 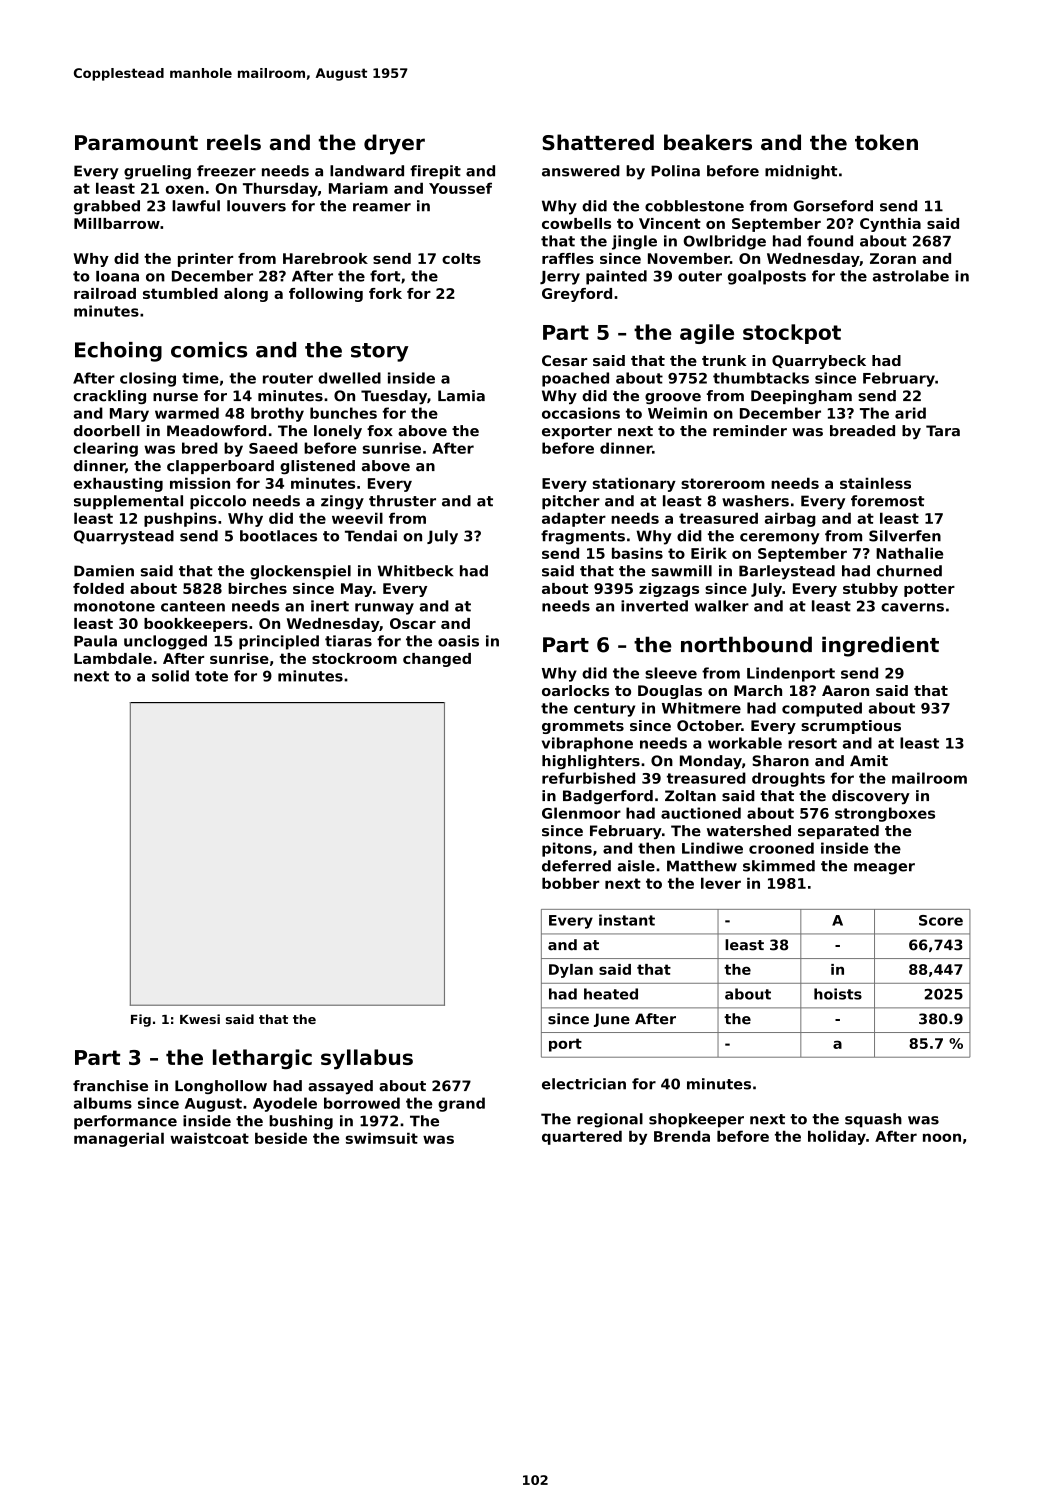 What do you see at coordinates (571, 502) in the screenshot?
I see `pitcher` at bounding box center [571, 502].
